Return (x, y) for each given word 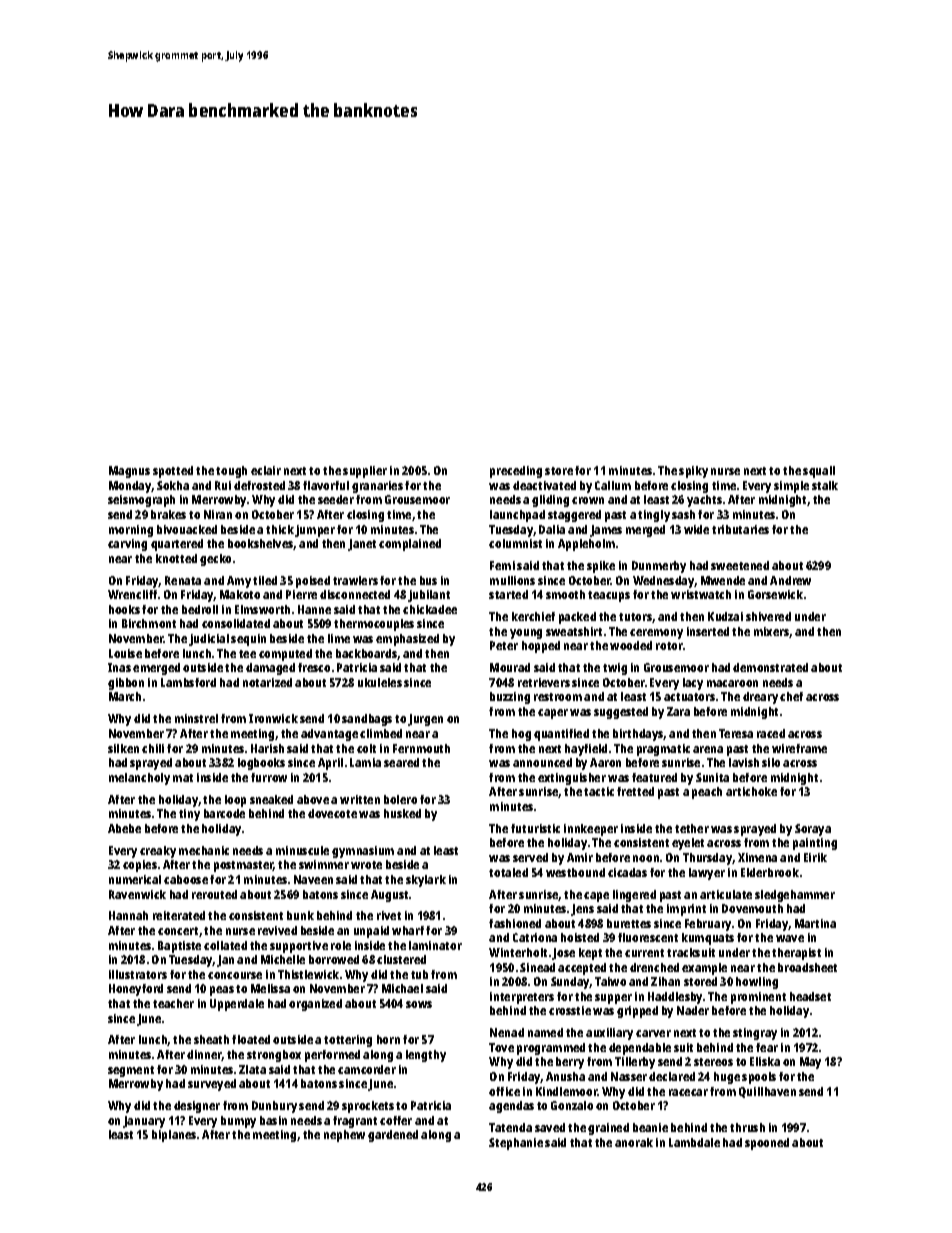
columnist (515, 543)
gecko (215, 560)
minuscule (302, 850)
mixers (771, 631)
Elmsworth (262, 609)
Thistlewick (308, 974)
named (545, 1032)
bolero (400, 799)
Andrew (790, 580)
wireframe (799, 748)
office (504, 1091)
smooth (565, 594)
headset (810, 996)
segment (131, 1071)
